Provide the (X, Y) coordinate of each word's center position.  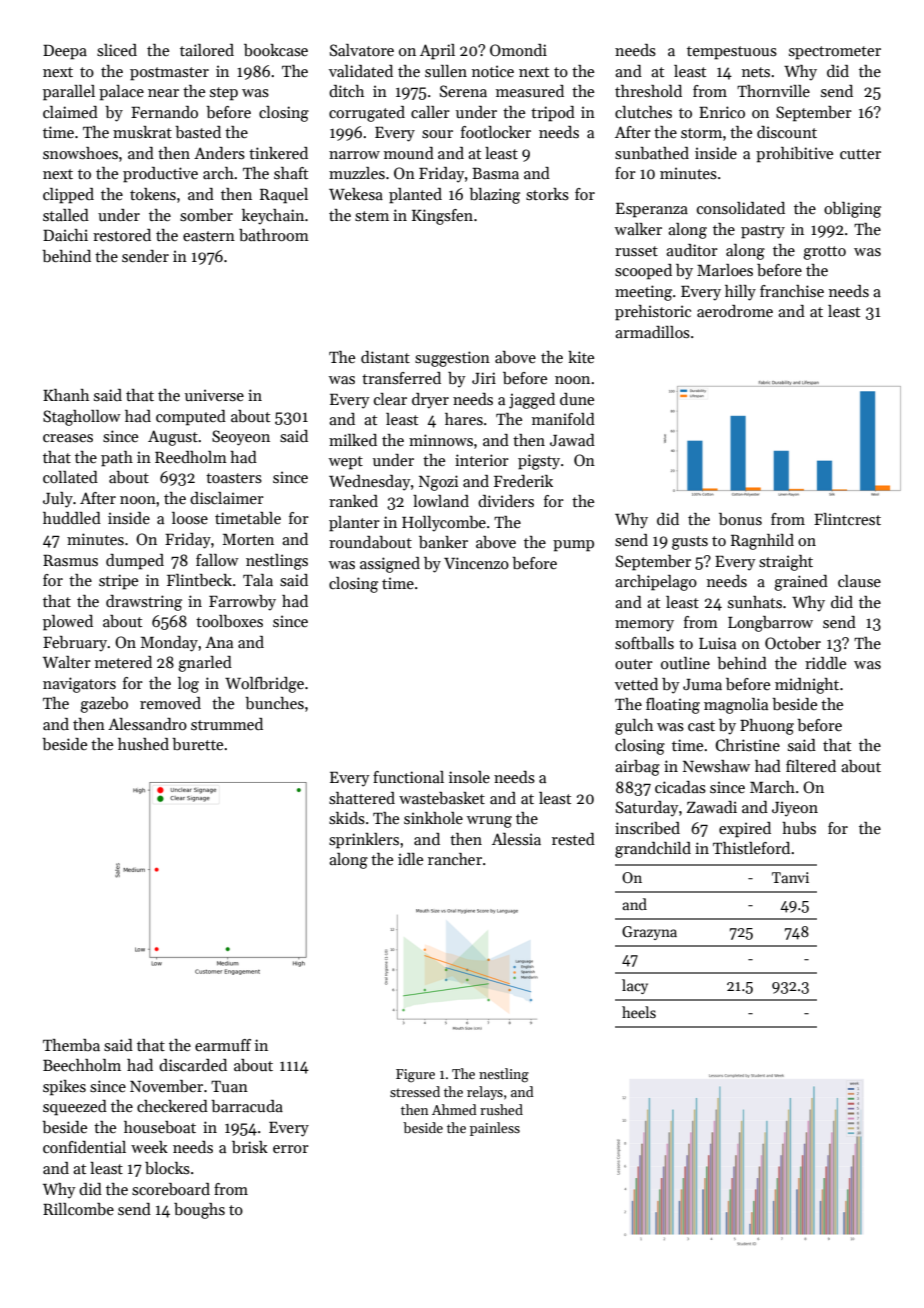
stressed (415, 1091)
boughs (199, 1211)
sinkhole (433, 818)
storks (547, 194)
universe (214, 395)
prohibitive (794, 155)
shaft (291, 173)
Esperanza (652, 210)
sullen (446, 71)
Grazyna (649, 933)
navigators (79, 685)
